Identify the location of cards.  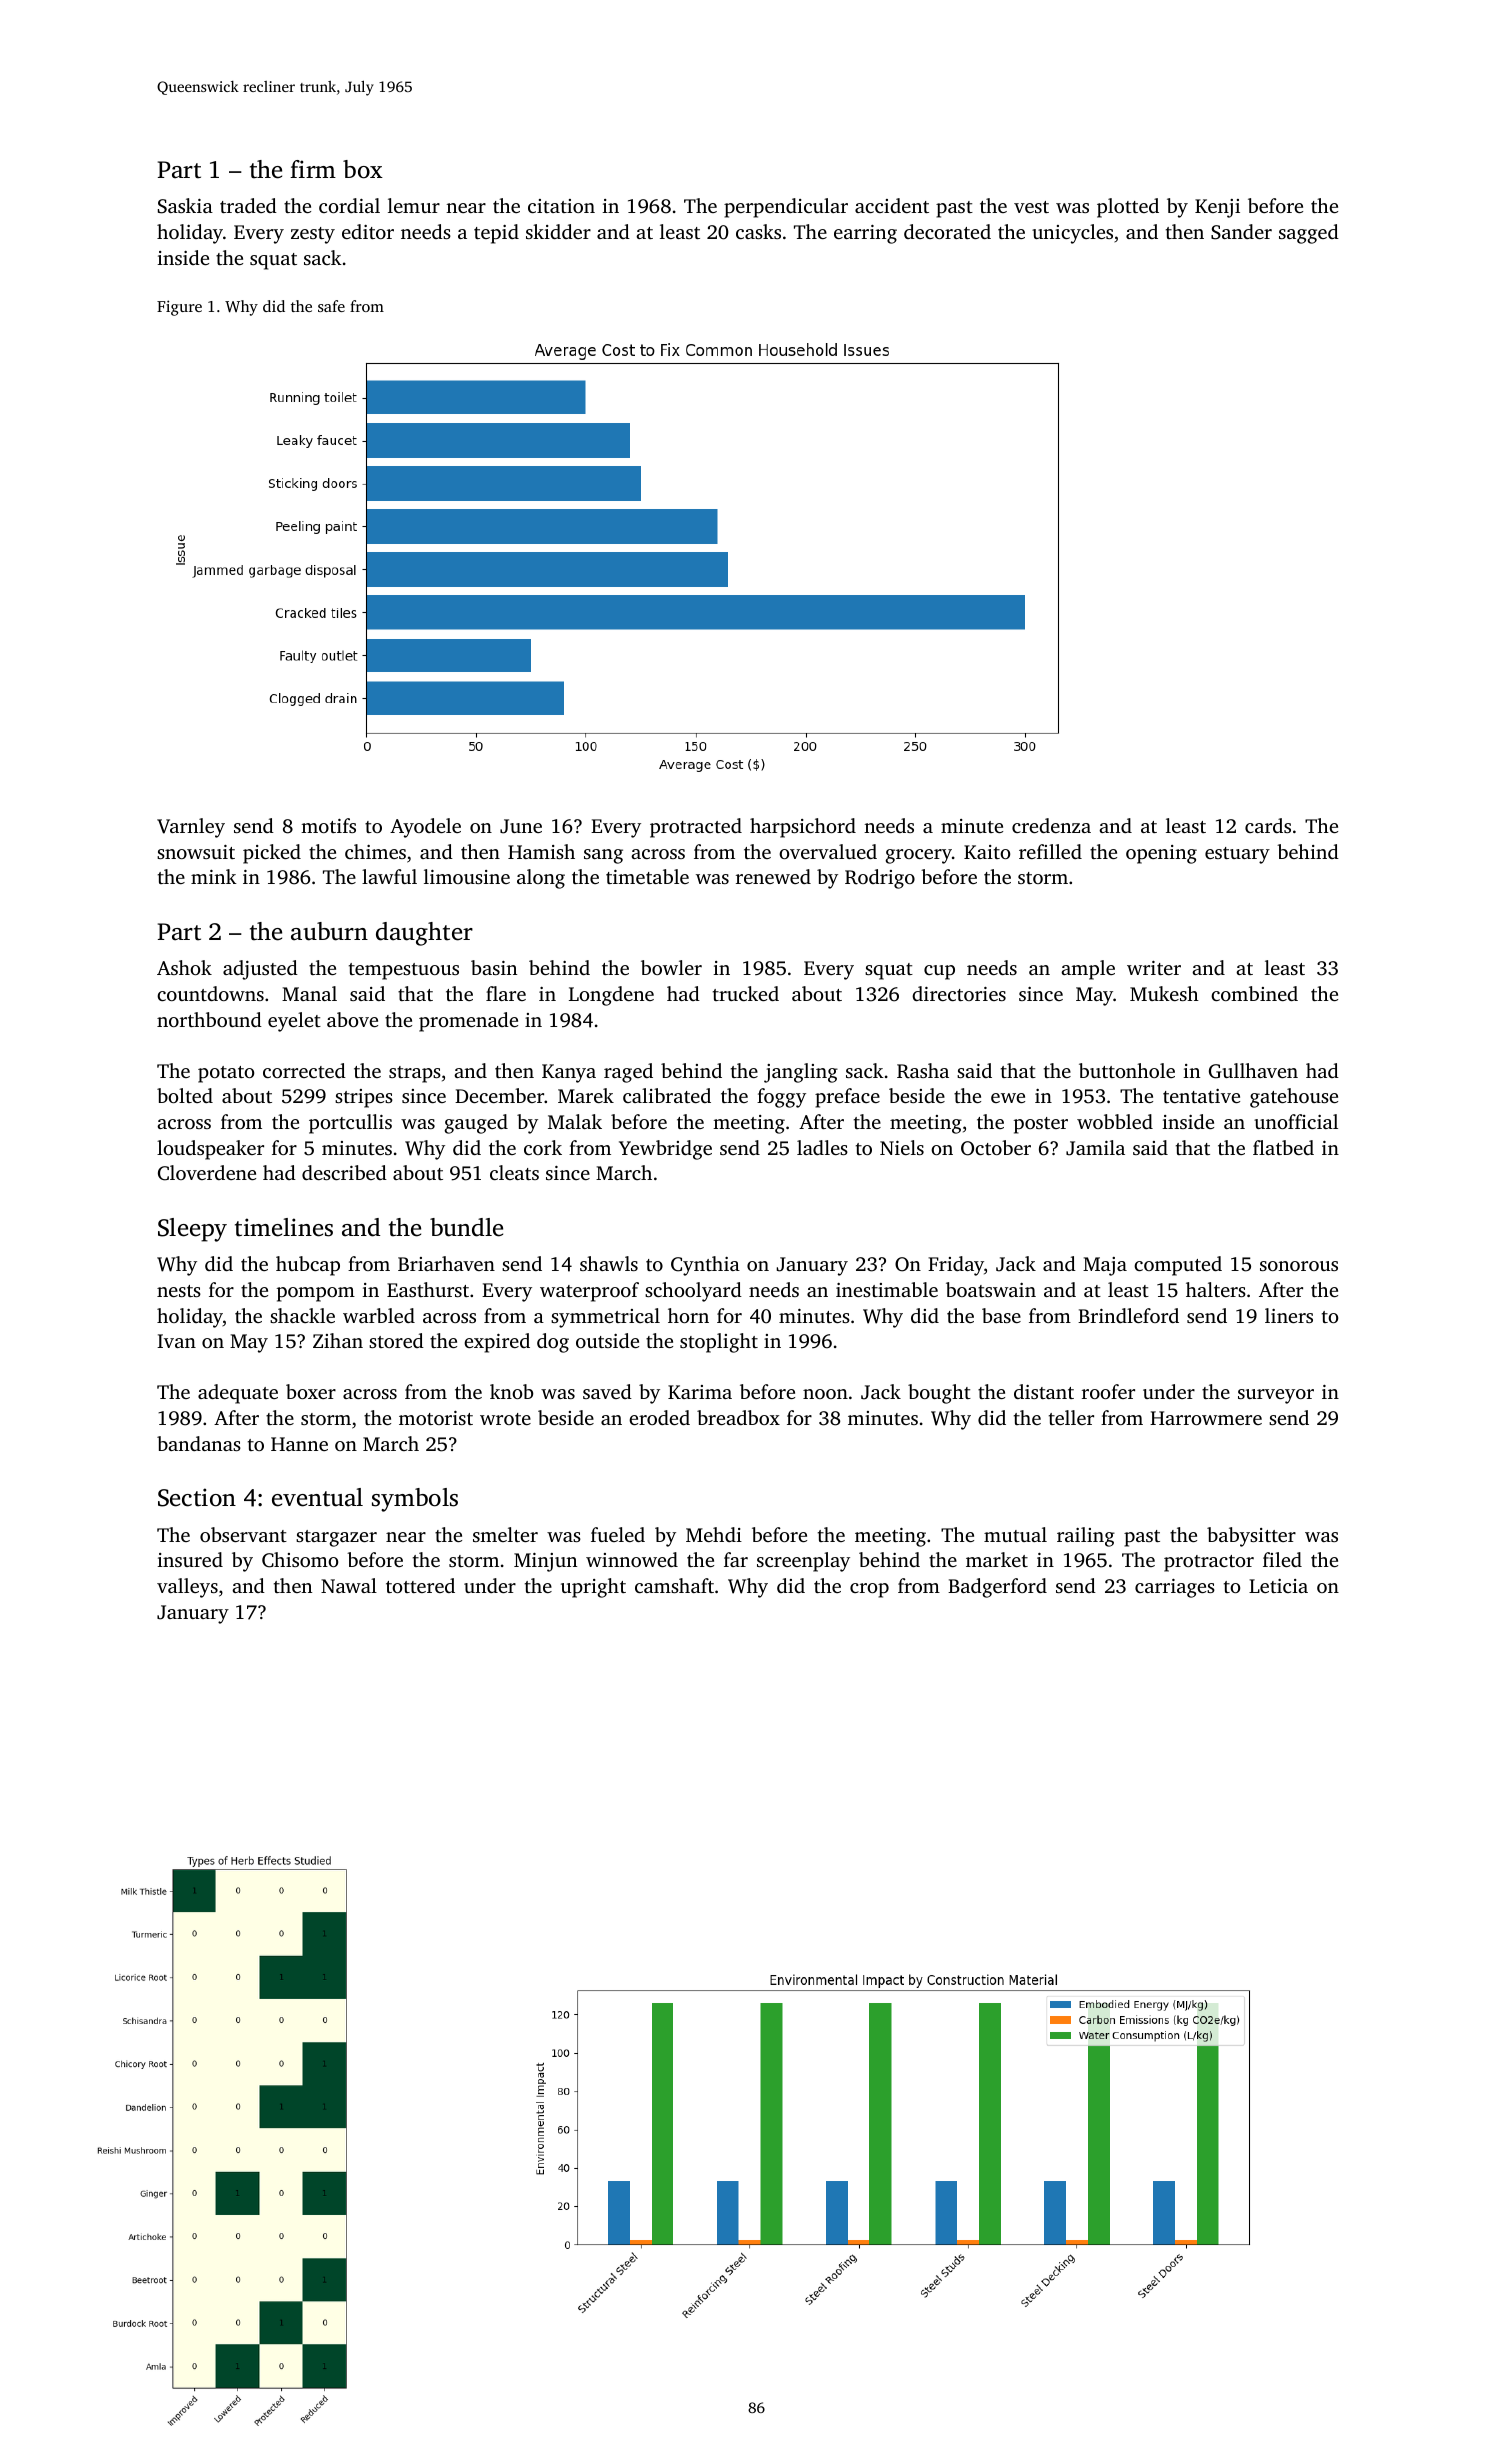
(1268, 825).
